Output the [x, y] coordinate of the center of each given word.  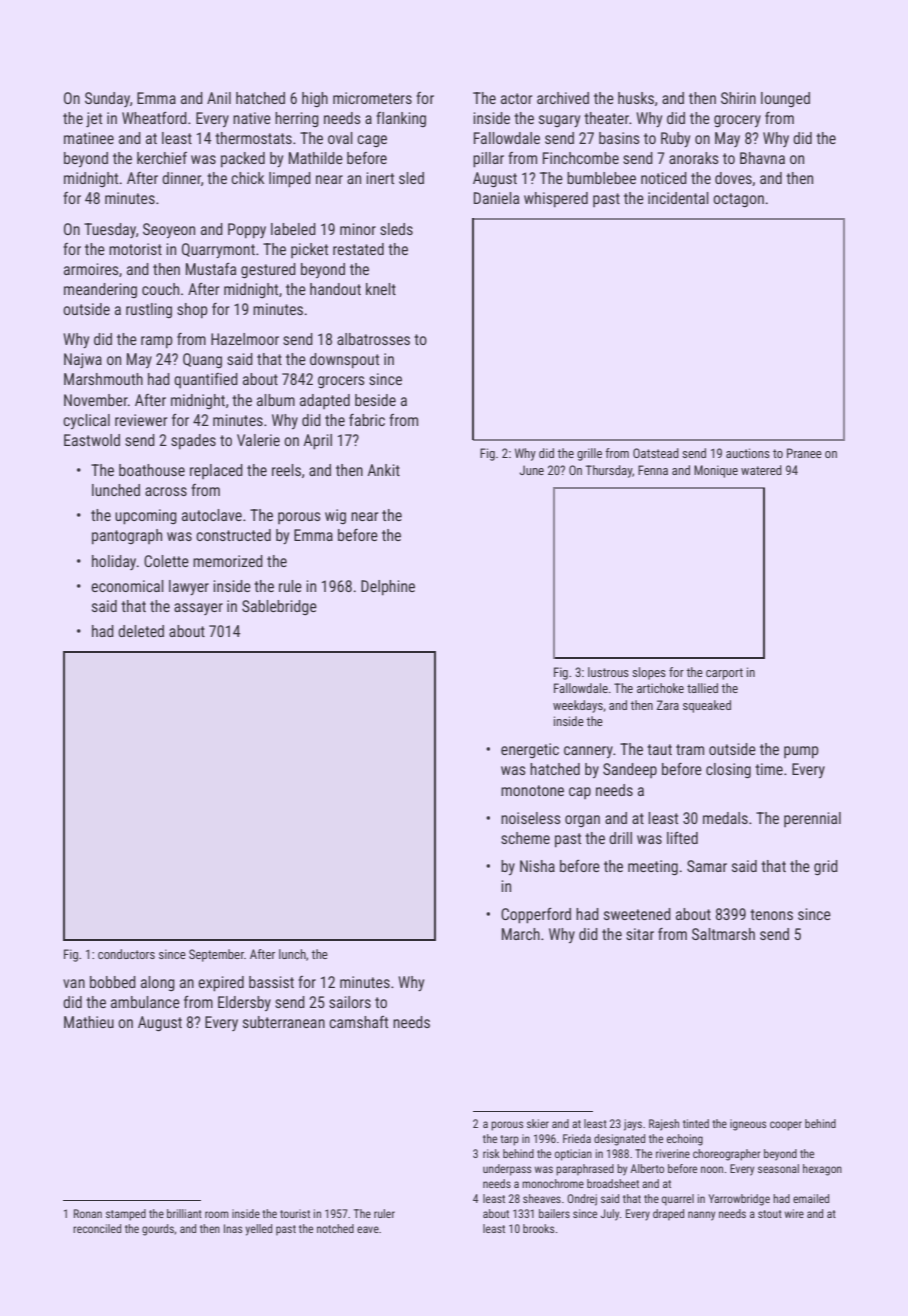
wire [794, 1213]
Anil [219, 98]
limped [290, 180]
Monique [716, 471]
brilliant [184, 1213]
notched [335, 1228]
